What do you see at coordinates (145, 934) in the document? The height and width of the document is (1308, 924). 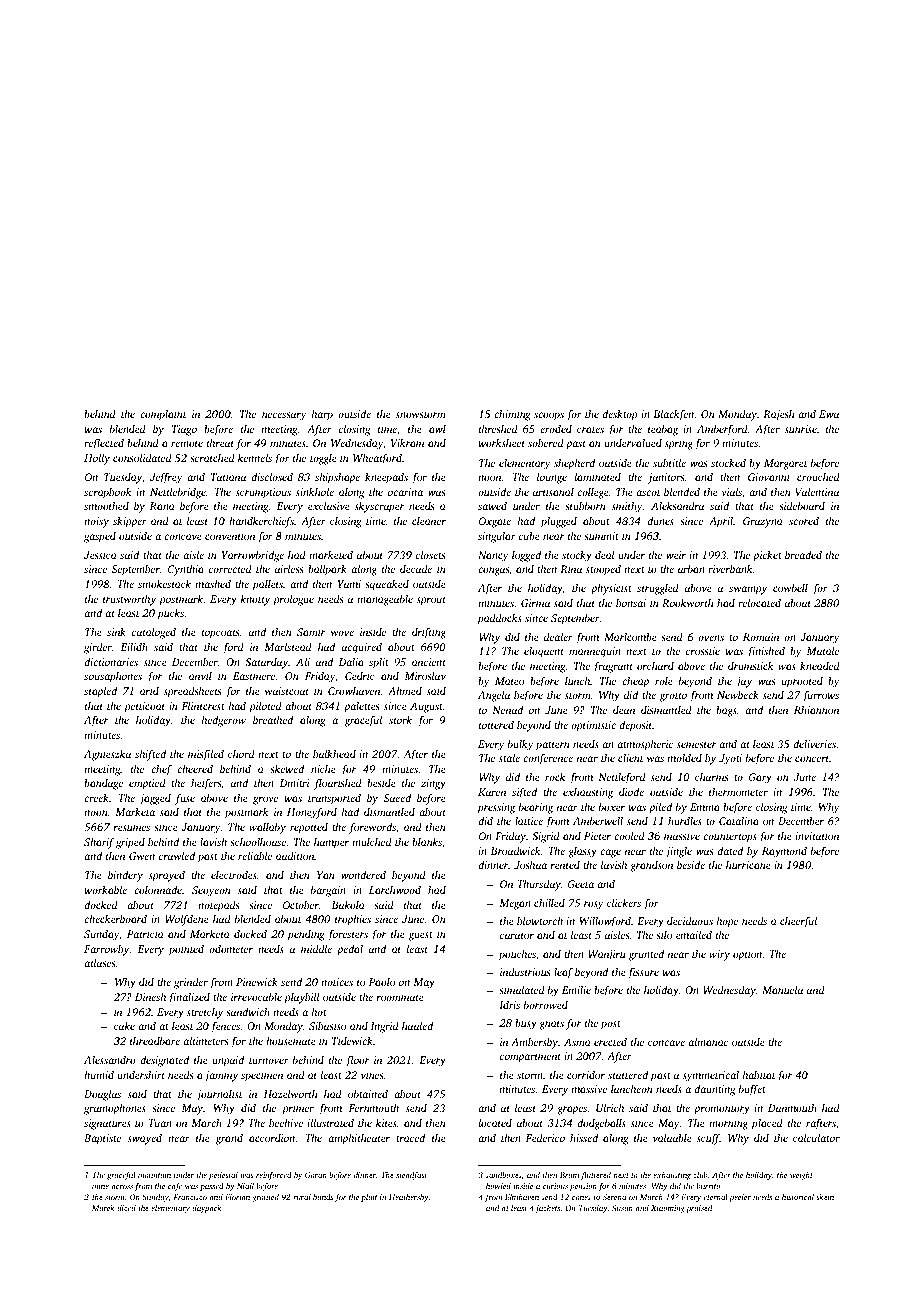 I see `Patricia` at bounding box center [145, 934].
